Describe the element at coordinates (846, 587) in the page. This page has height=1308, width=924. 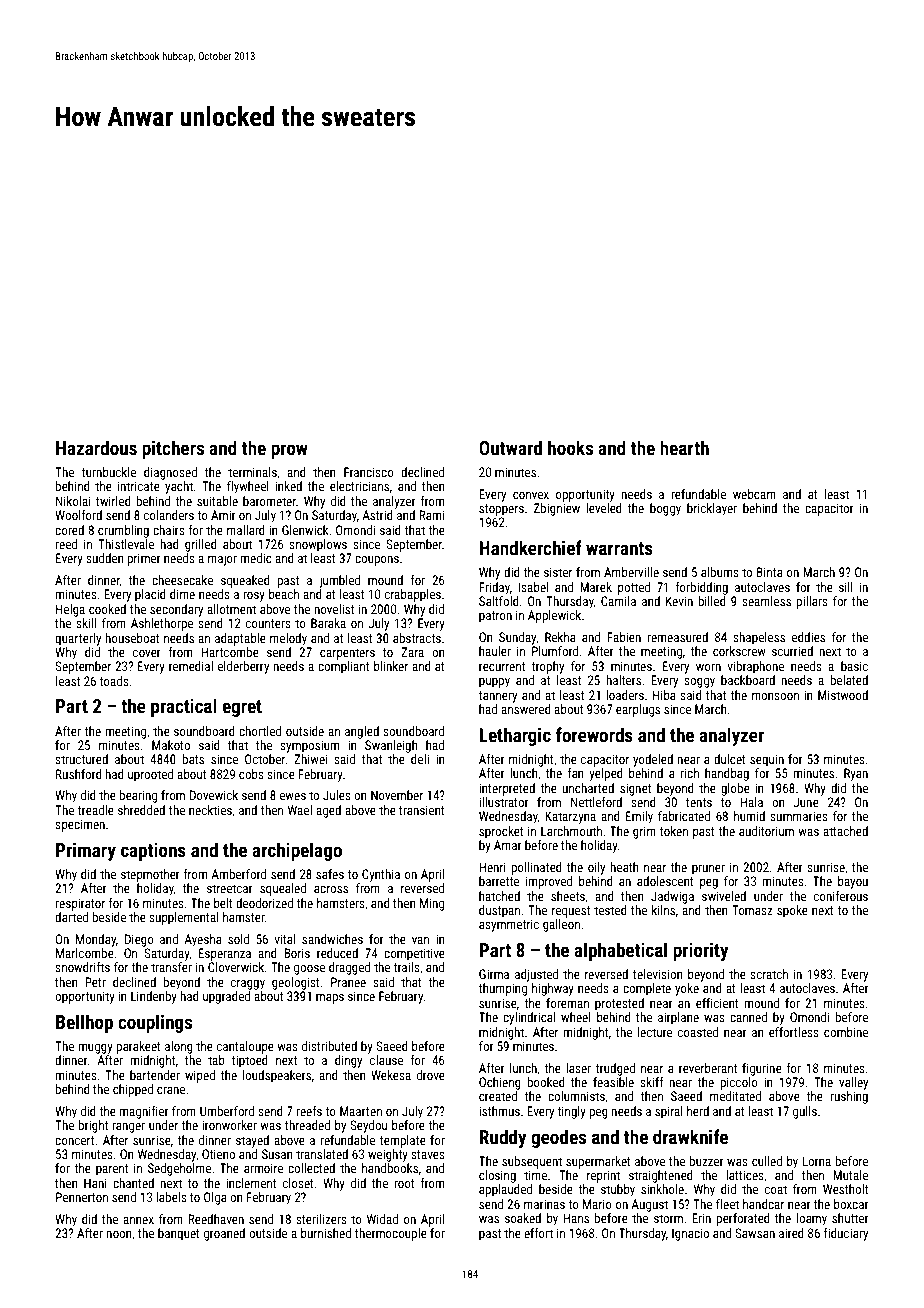
I see `sill` at that location.
